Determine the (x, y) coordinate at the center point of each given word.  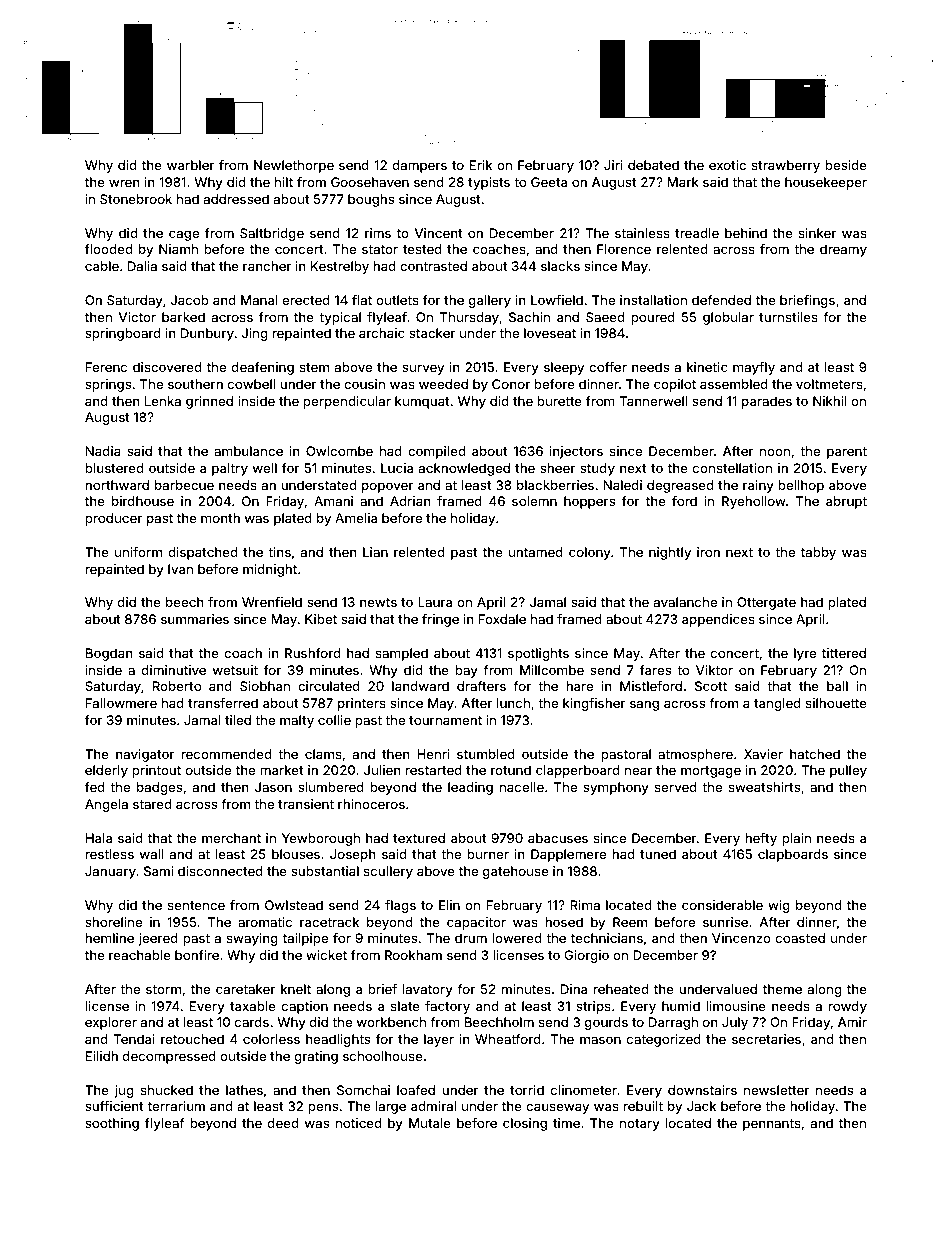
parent (847, 453)
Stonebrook (136, 199)
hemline (109, 938)
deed (283, 1123)
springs (108, 385)
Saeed (605, 317)
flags (400, 906)
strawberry (786, 166)
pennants (772, 1125)
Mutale (430, 1123)
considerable (722, 905)
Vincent (438, 233)
